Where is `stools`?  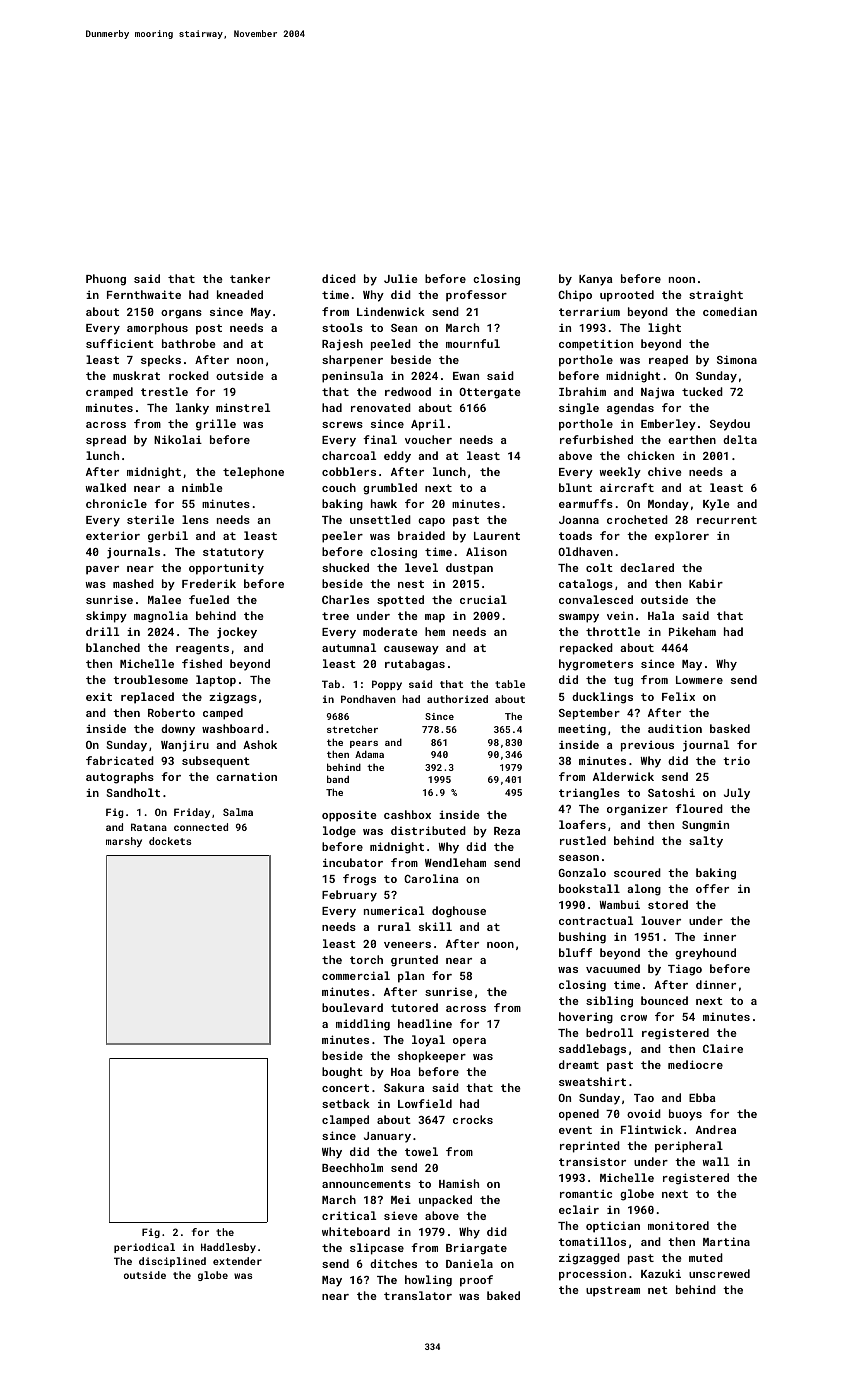
stools is located at coordinates (342, 327).
